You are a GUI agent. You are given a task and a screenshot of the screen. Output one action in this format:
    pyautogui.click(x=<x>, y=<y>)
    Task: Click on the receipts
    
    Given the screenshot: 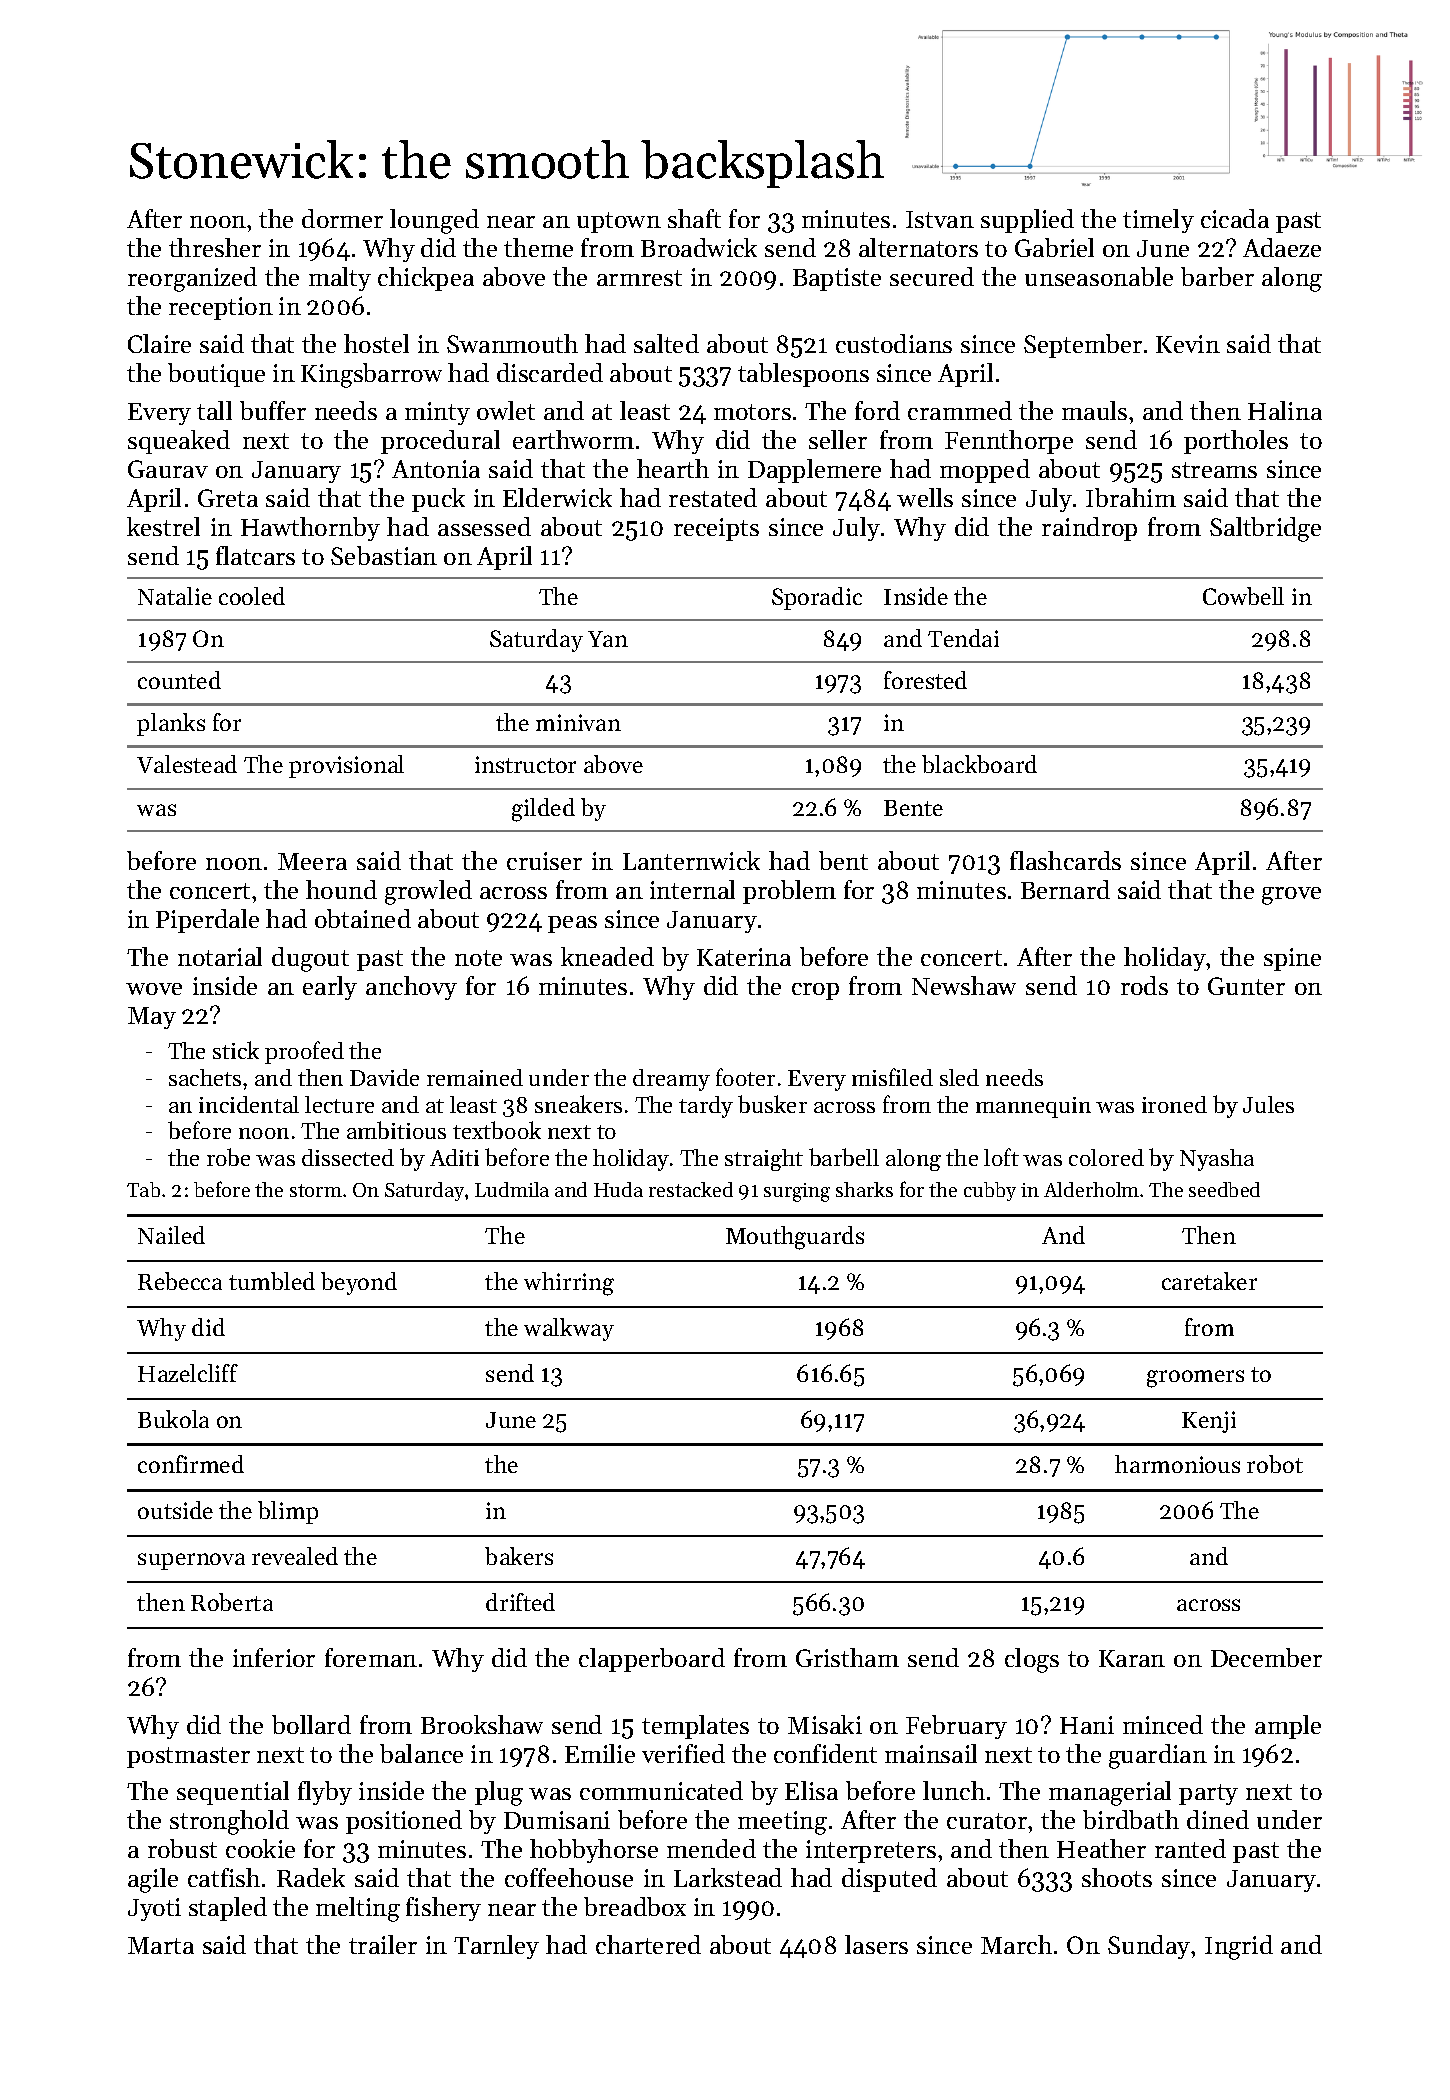 What is the action you would take?
    pyautogui.click(x=716, y=529)
